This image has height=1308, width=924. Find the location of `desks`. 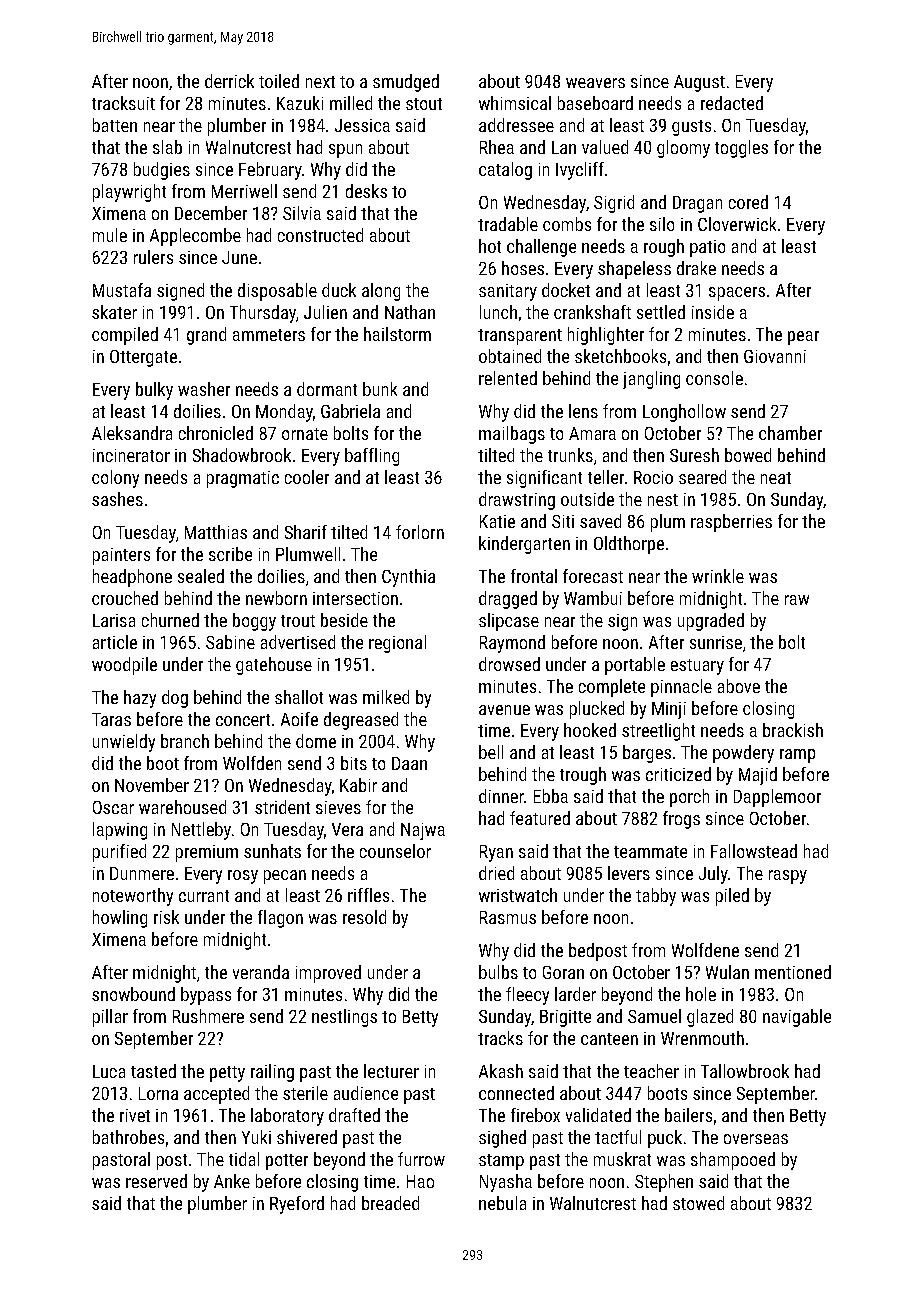

desks is located at coordinates (366, 191).
